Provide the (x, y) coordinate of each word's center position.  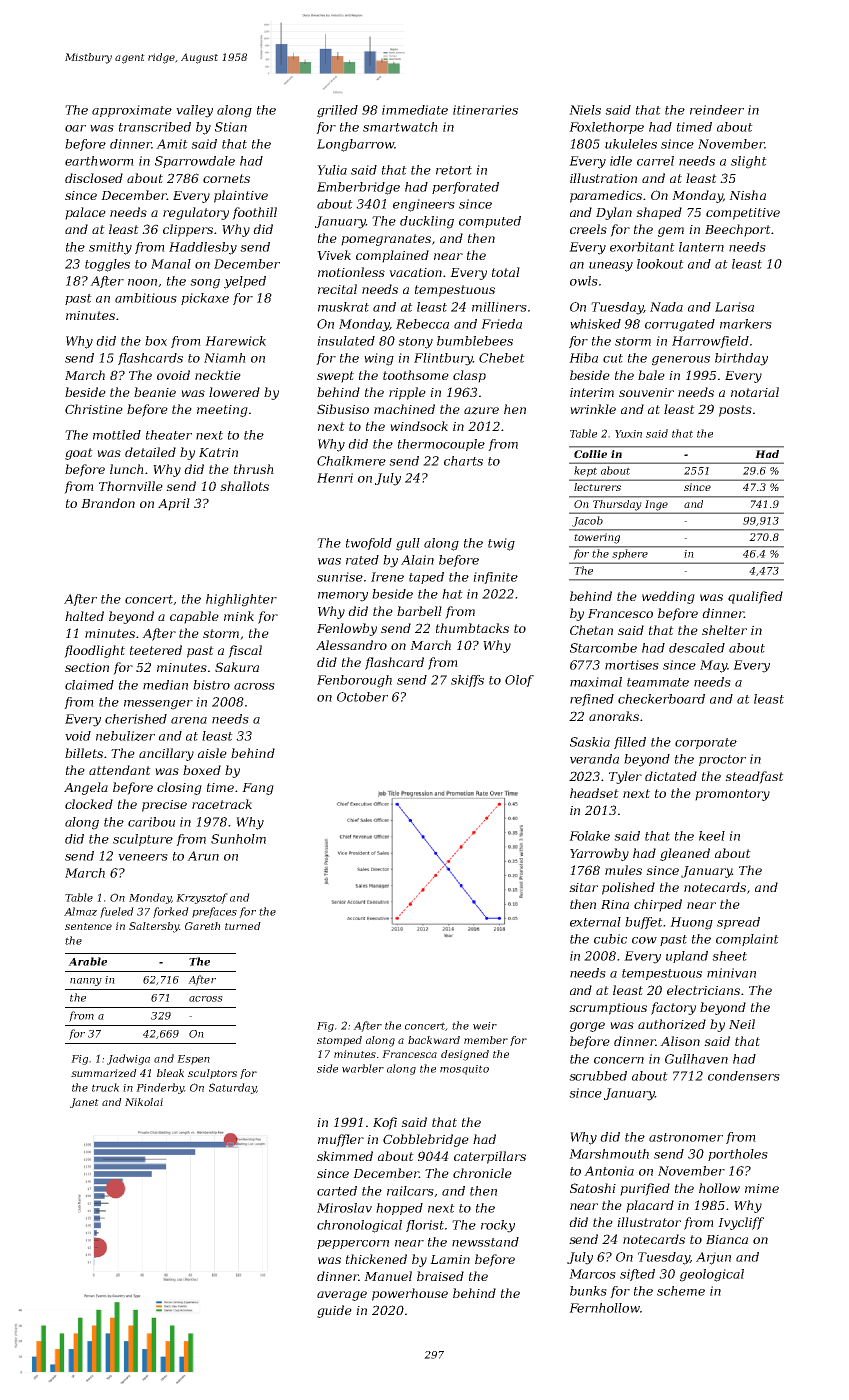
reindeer (717, 110)
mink (239, 616)
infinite (495, 578)
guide (334, 1311)
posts (735, 411)
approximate (132, 111)
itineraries (485, 110)
